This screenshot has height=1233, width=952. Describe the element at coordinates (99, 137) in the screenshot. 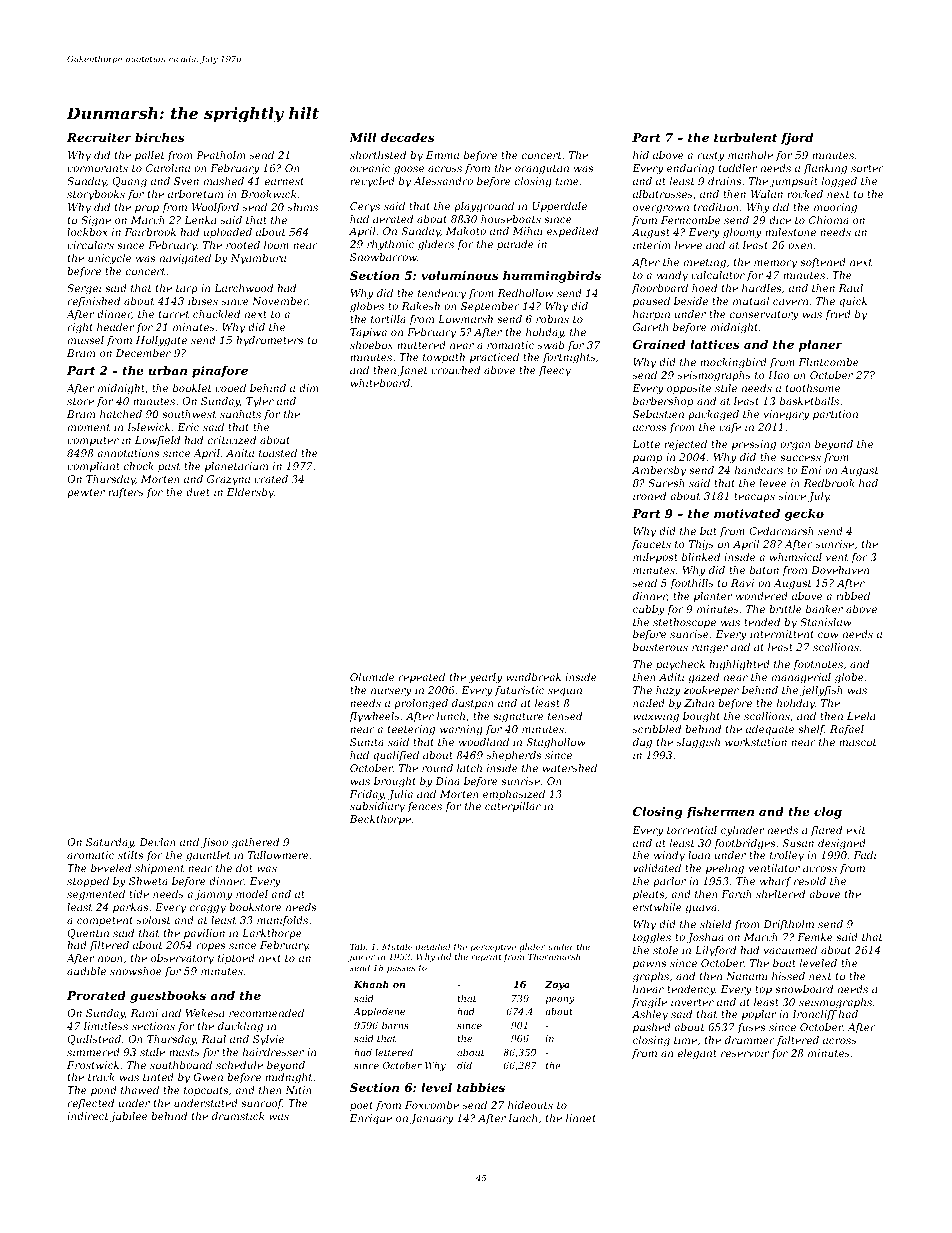

I see `Recruiter` at that location.
